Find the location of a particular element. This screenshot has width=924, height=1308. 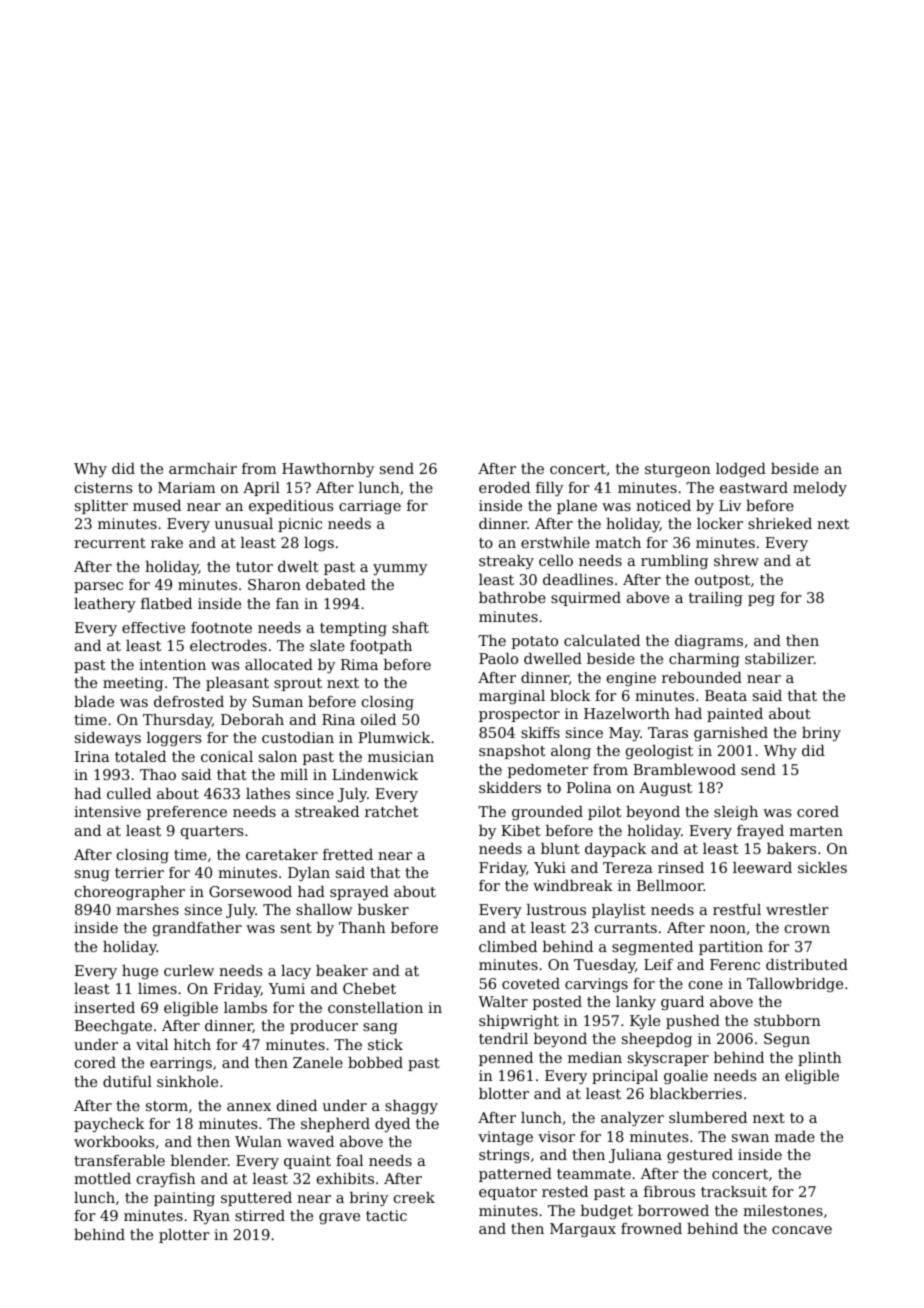

Yuki is located at coordinates (550, 867).
